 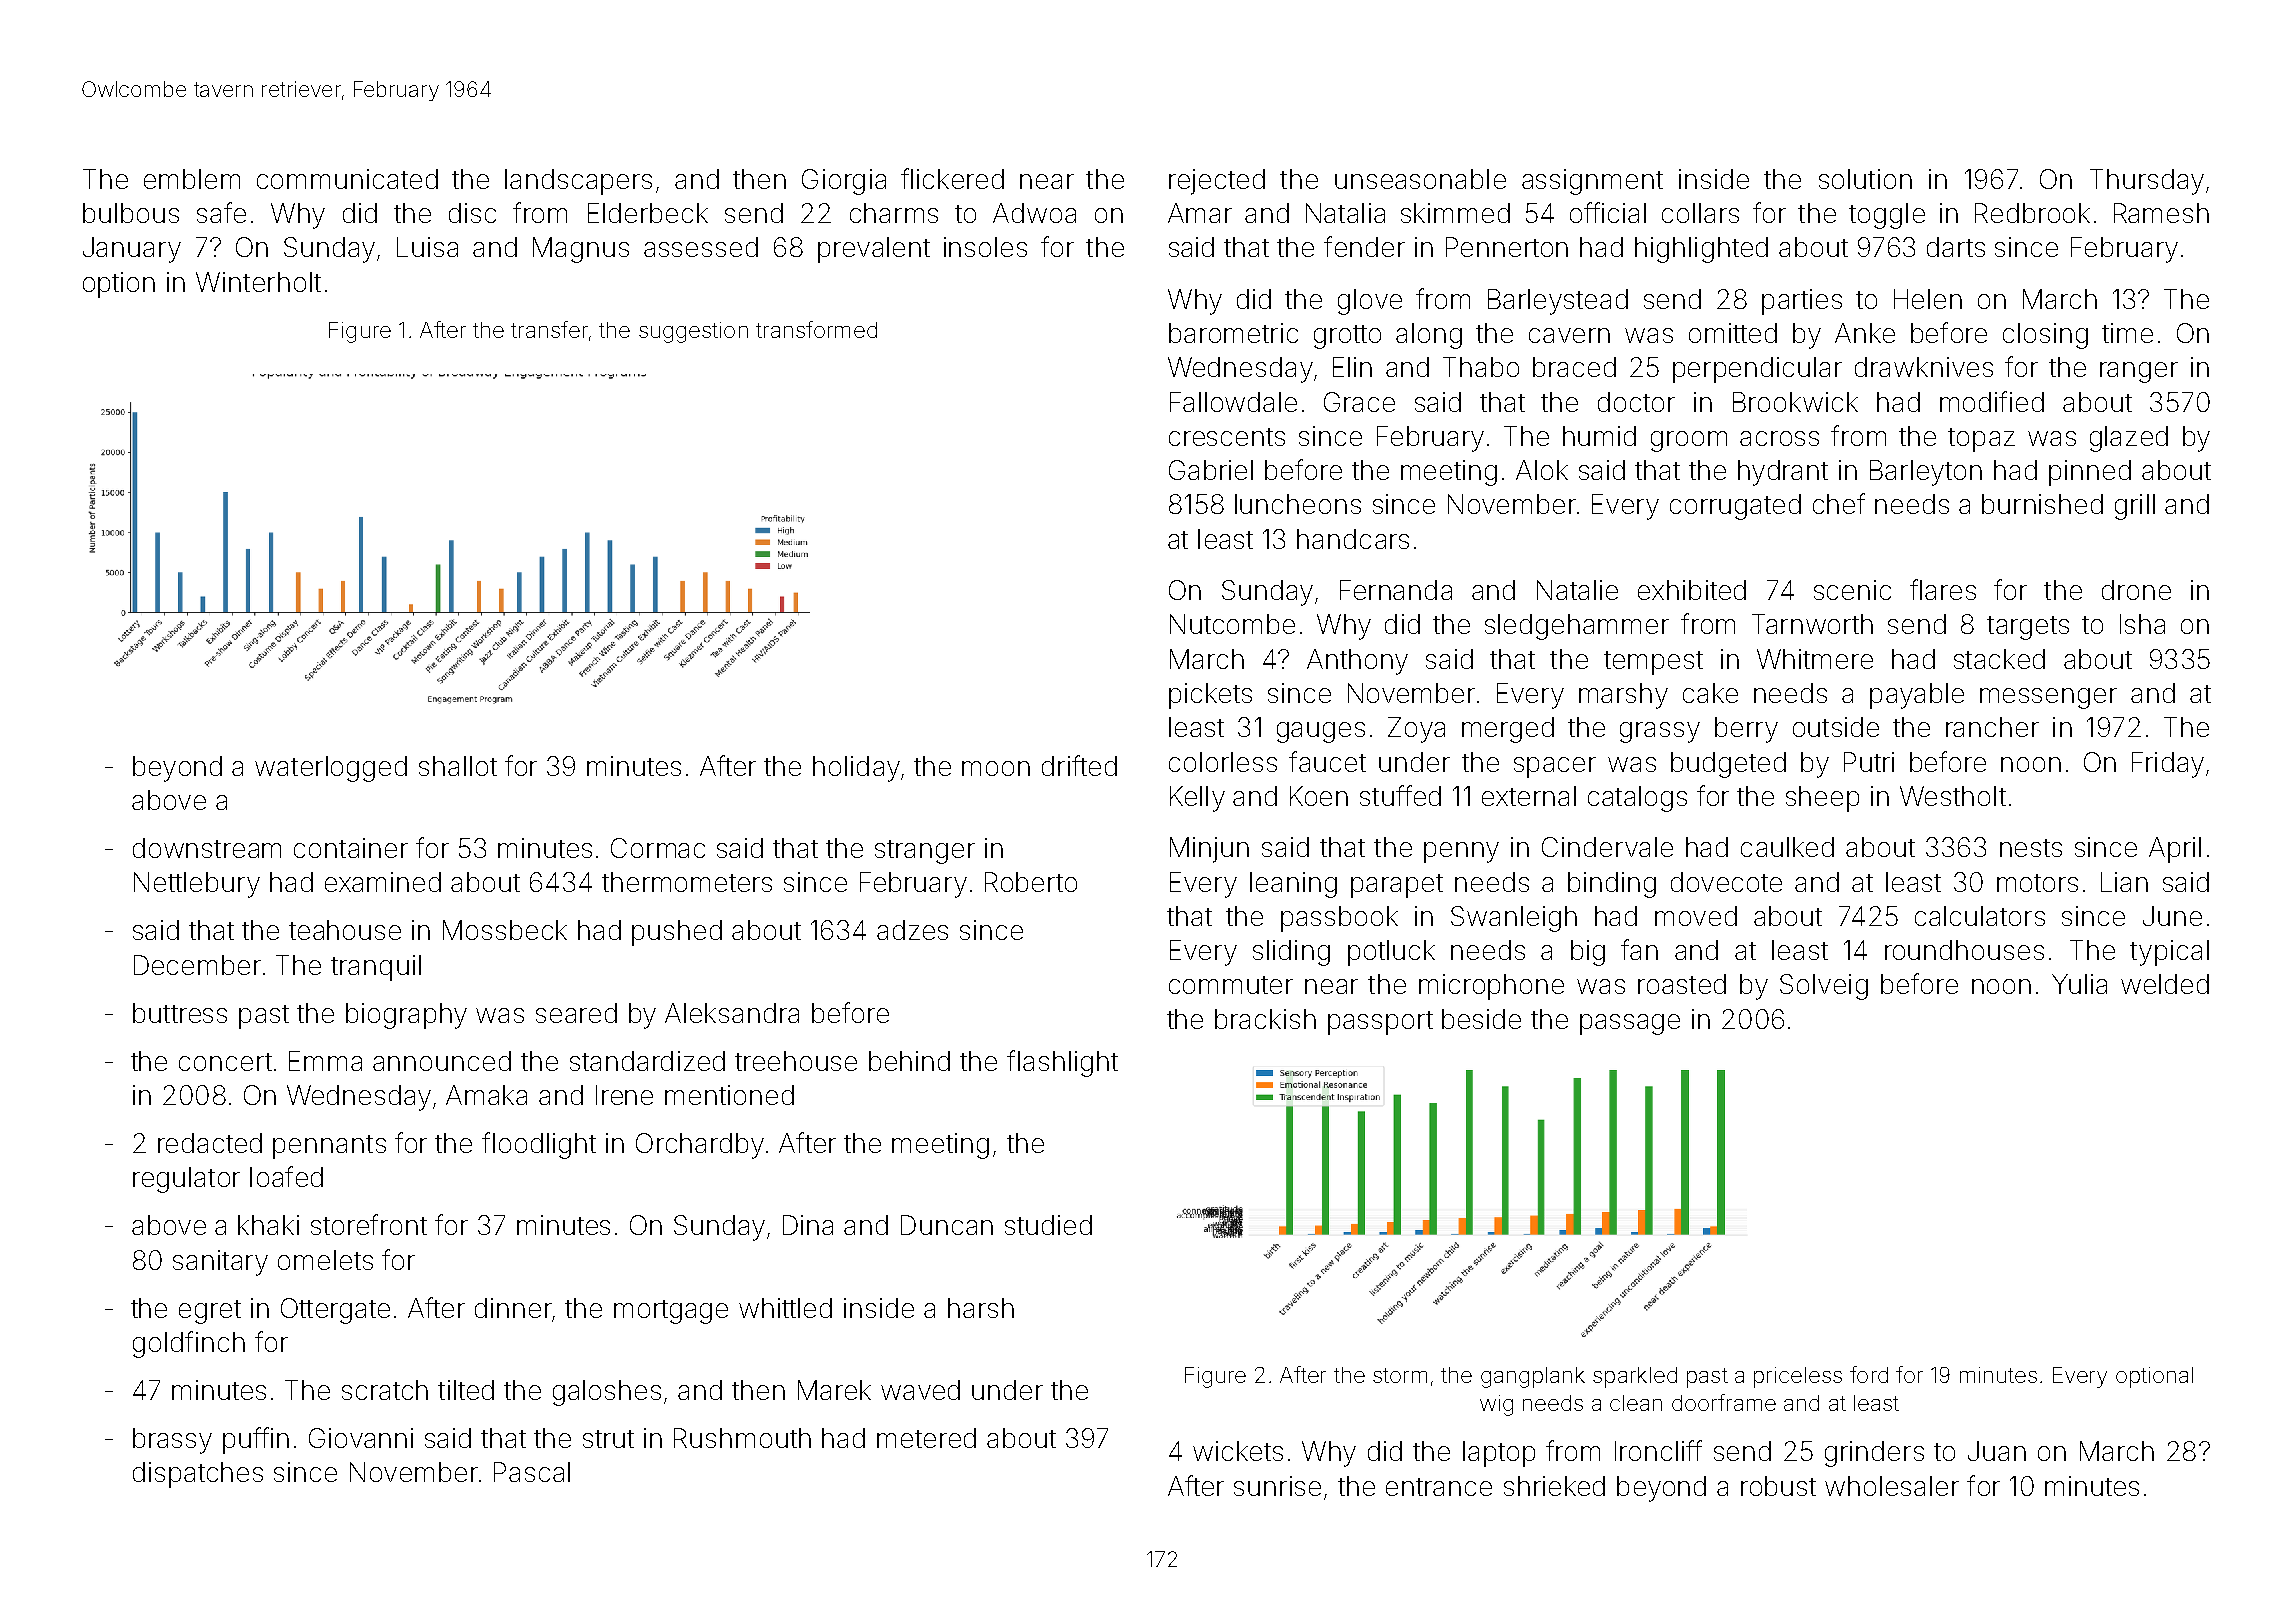 What do you see at coordinates (1824, 987) in the screenshot?
I see `Solveig` at bounding box center [1824, 987].
